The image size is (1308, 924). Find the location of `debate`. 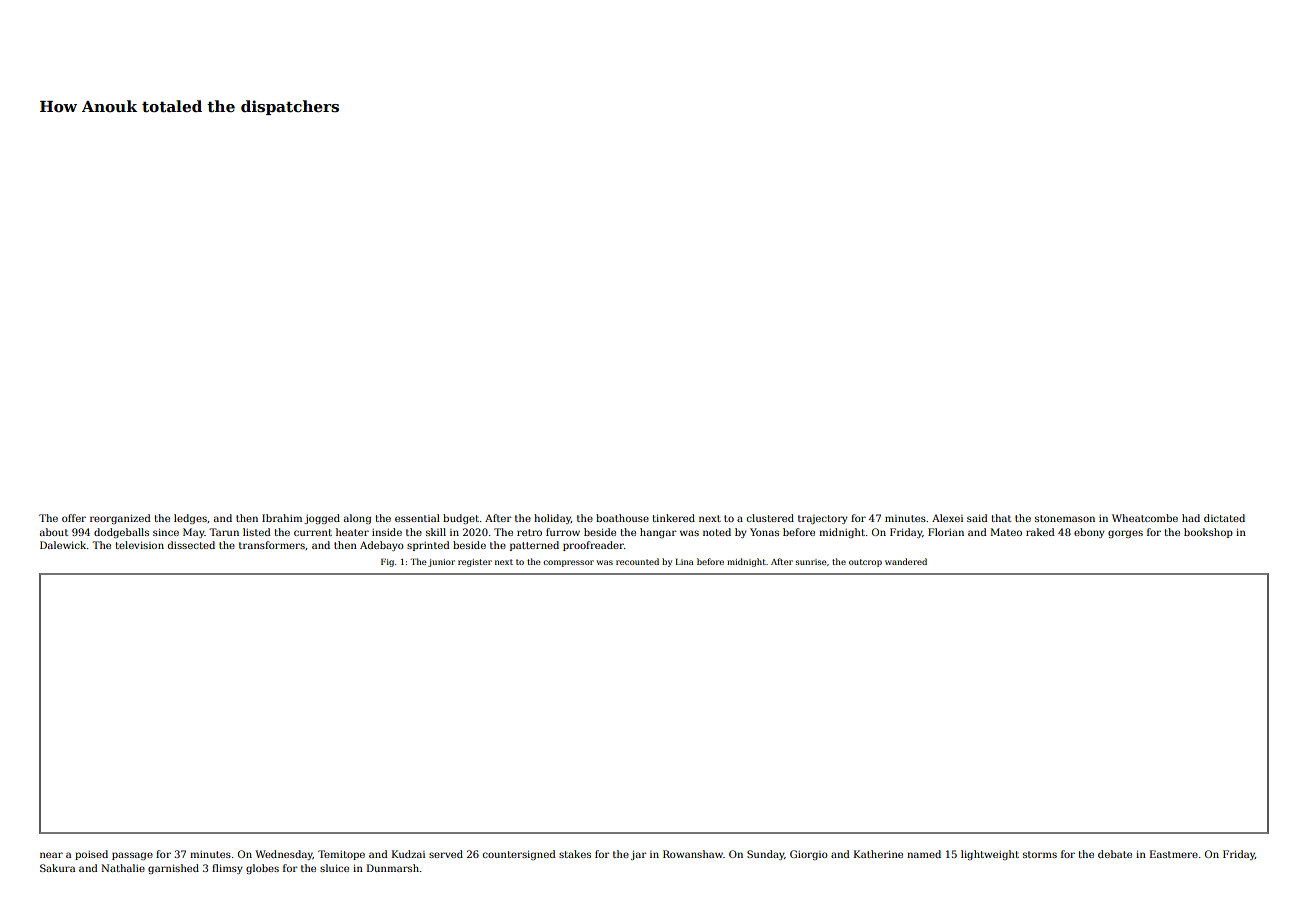

debate is located at coordinates (1115, 854).
